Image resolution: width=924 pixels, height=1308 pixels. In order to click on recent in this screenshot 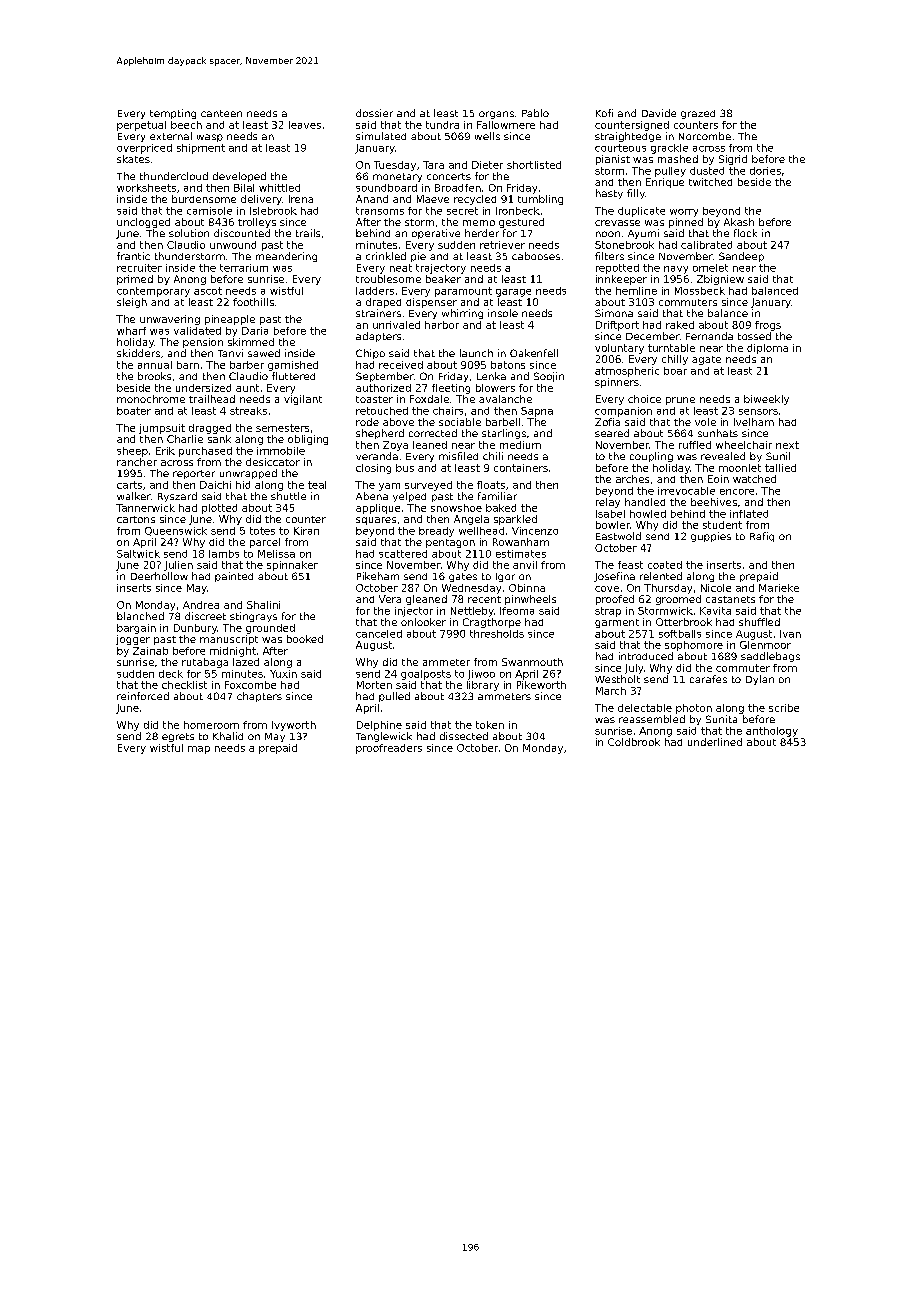, I will do `click(484, 599)`.
